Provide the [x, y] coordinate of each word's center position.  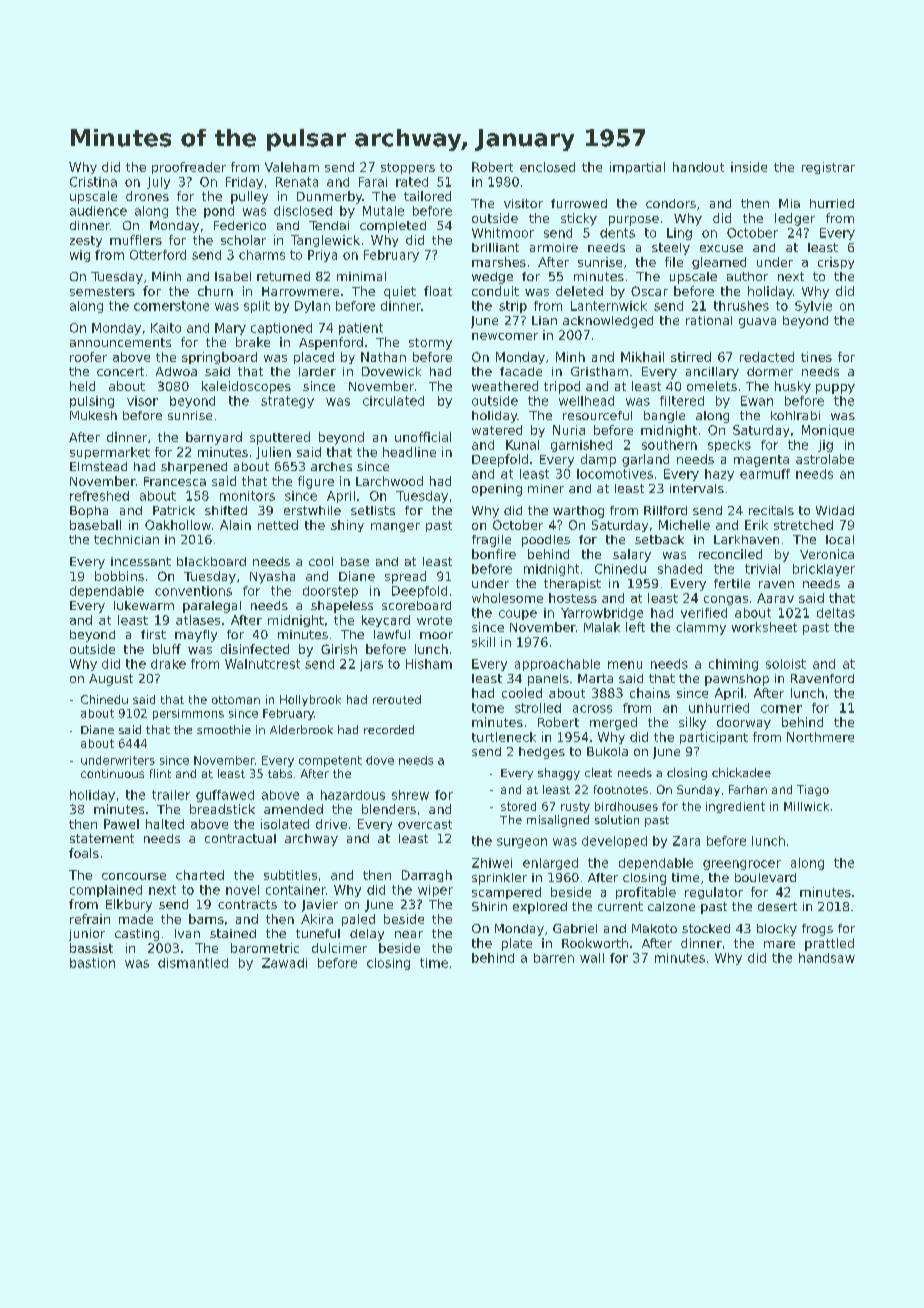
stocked [706, 928]
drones [147, 196]
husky [793, 387]
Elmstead [98, 466]
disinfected [255, 649]
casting [137, 935]
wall [592, 958]
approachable [557, 665]
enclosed [547, 167]
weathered [505, 386]
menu [625, 665]
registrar [828, 168]
